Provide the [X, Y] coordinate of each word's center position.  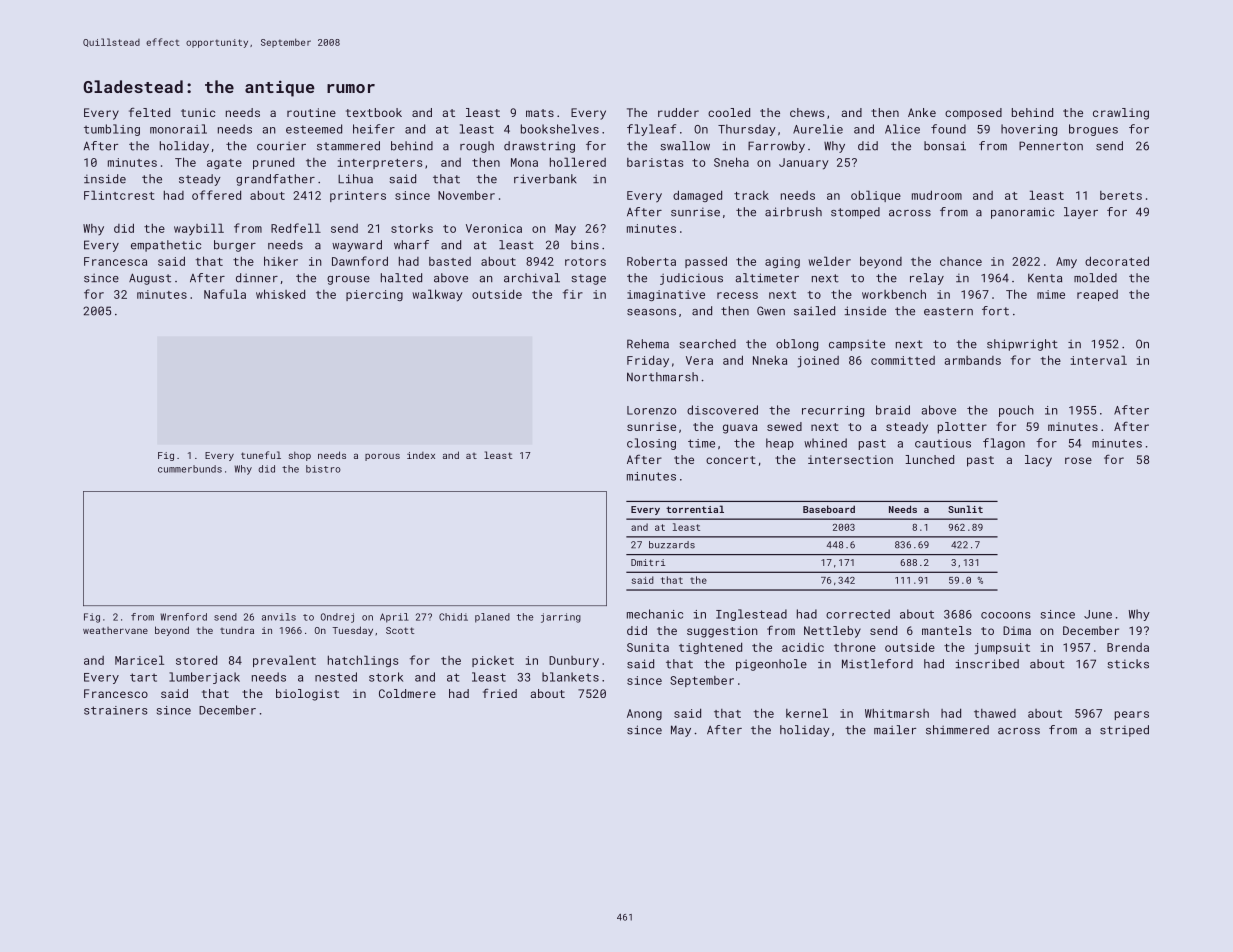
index [421, 455]
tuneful [261, 455]
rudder [678, 112]
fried [500, 693]
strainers [116, 710]
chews [807, 112]
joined [818, 362]
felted [149, 112]
